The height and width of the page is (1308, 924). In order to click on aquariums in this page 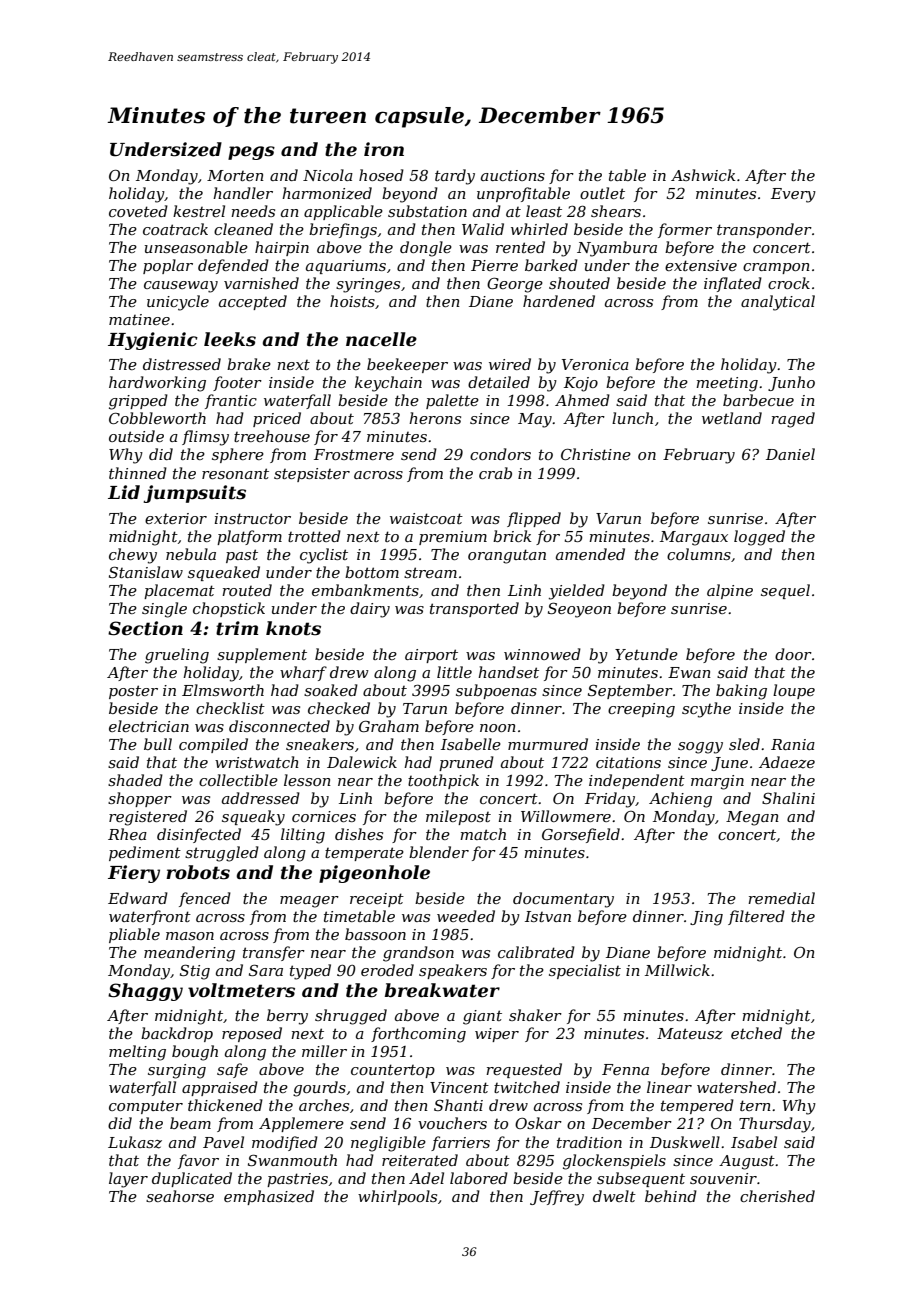, I will do `click(346, 267)`.
